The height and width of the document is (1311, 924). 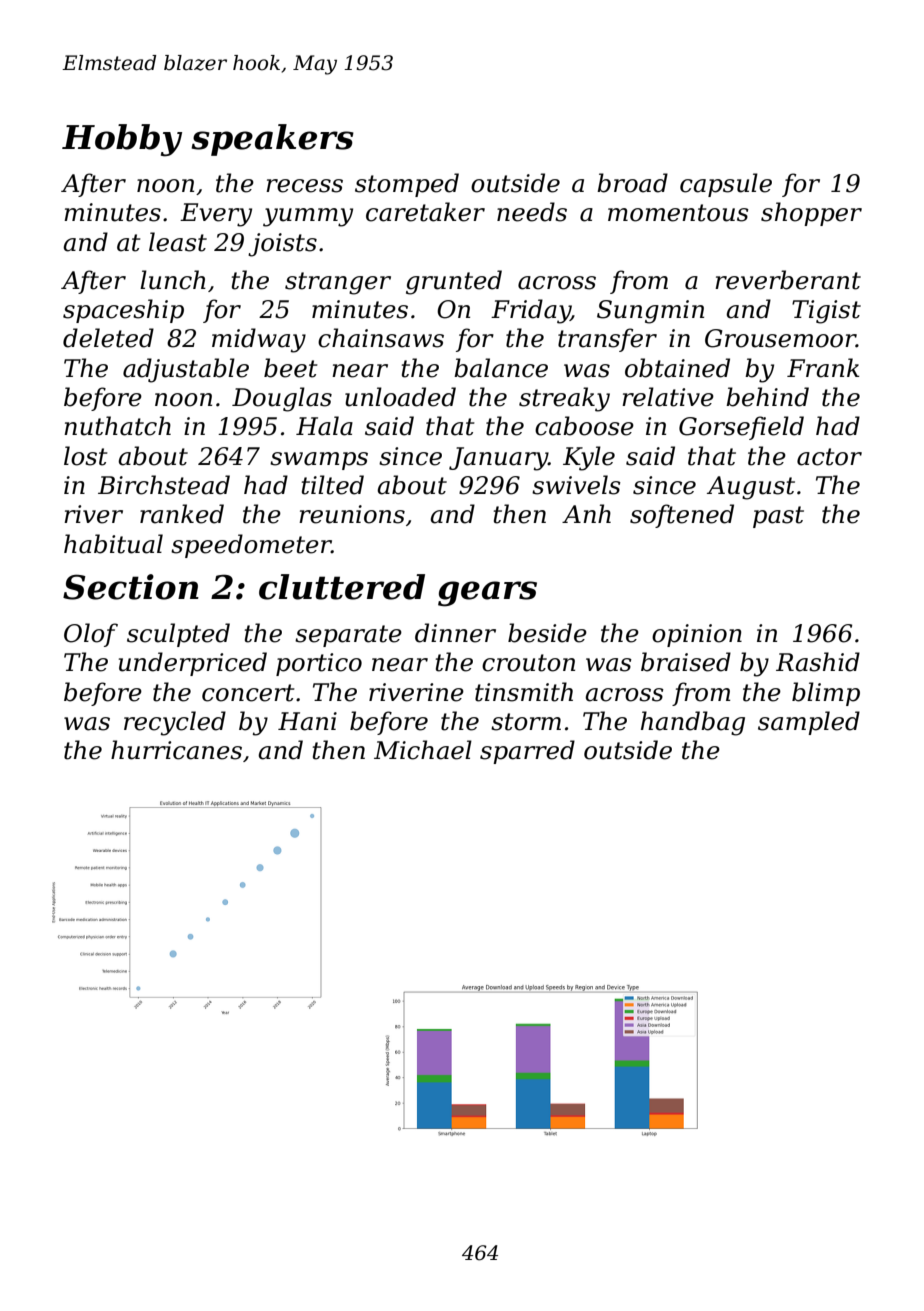 What do you see at coordinates (319, 461) in the document?
I see `swamps` at bounding box center [319, 461].
